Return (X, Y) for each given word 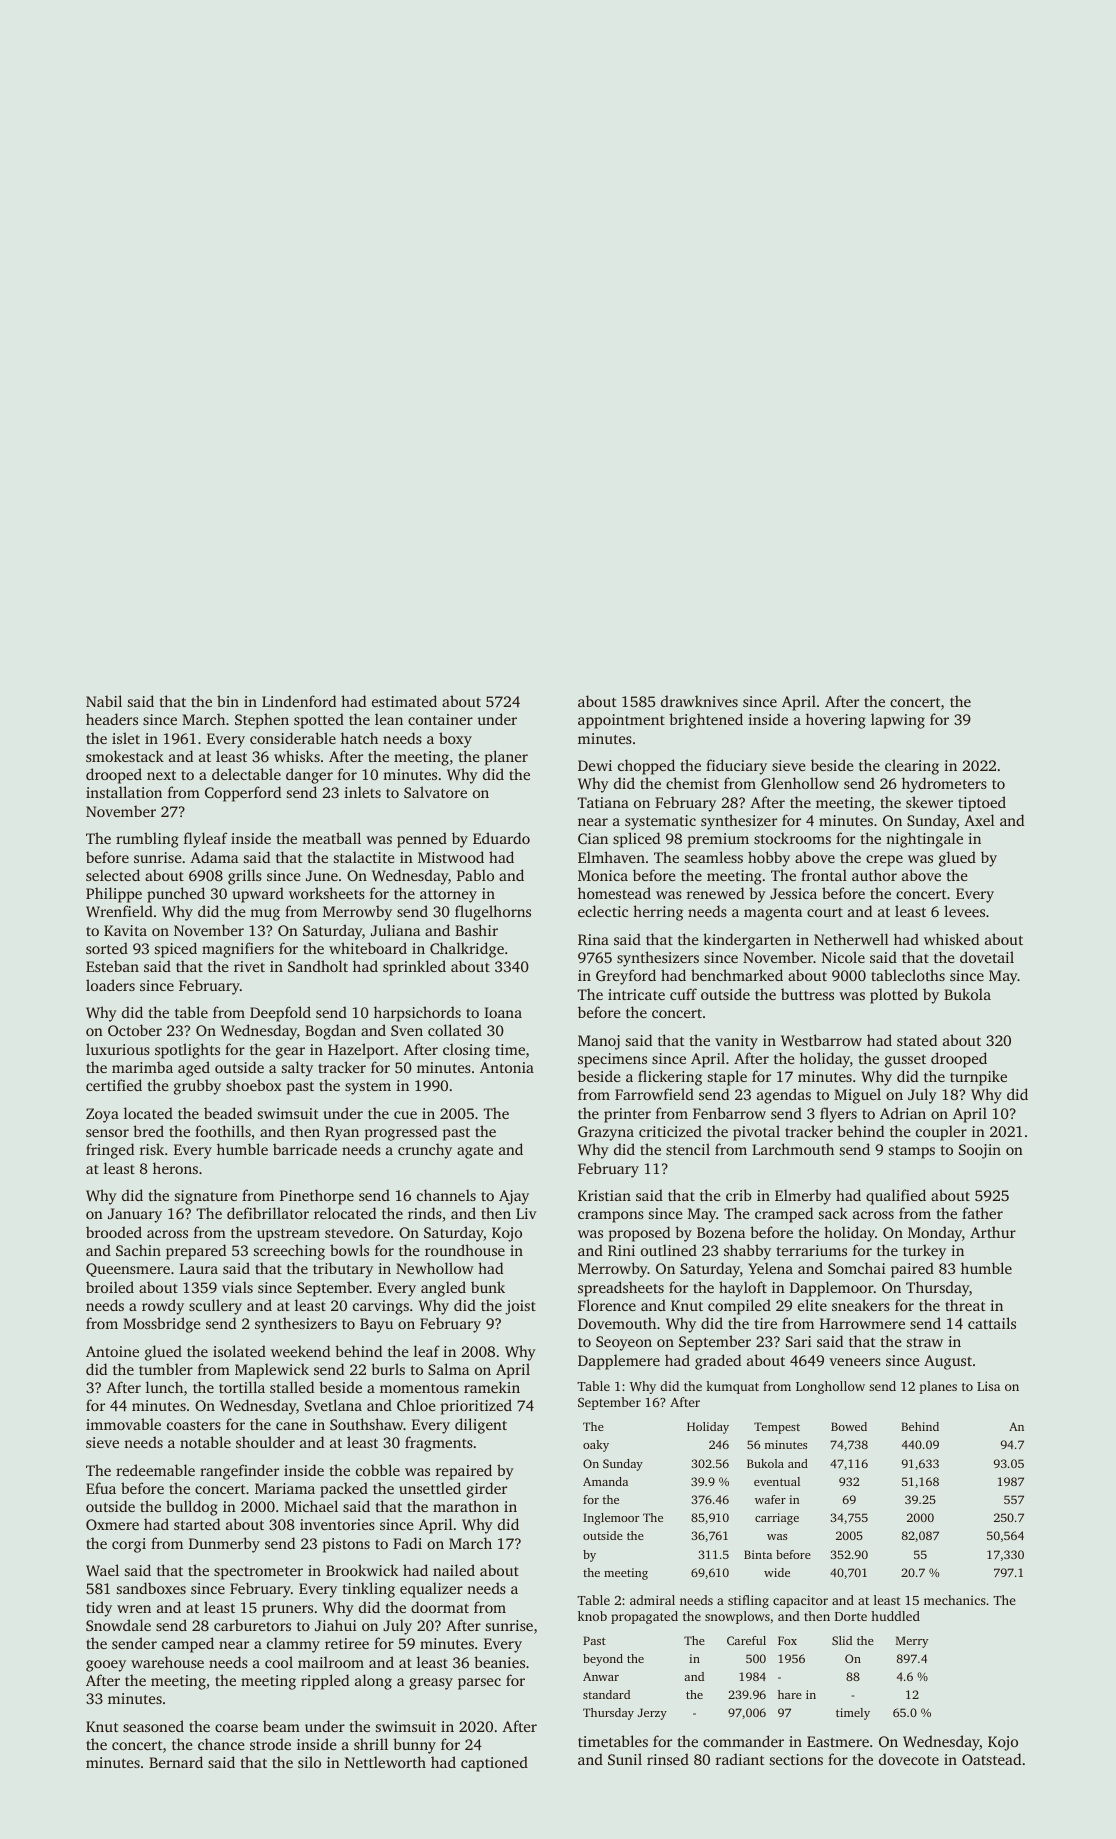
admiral (652, 1600)
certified (114, 1085)
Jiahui (336, 1625)
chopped (646, 767)
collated (455, 1030)
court (825, 912)
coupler (941, 1133)
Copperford (243, 794)
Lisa (988, 1386)
